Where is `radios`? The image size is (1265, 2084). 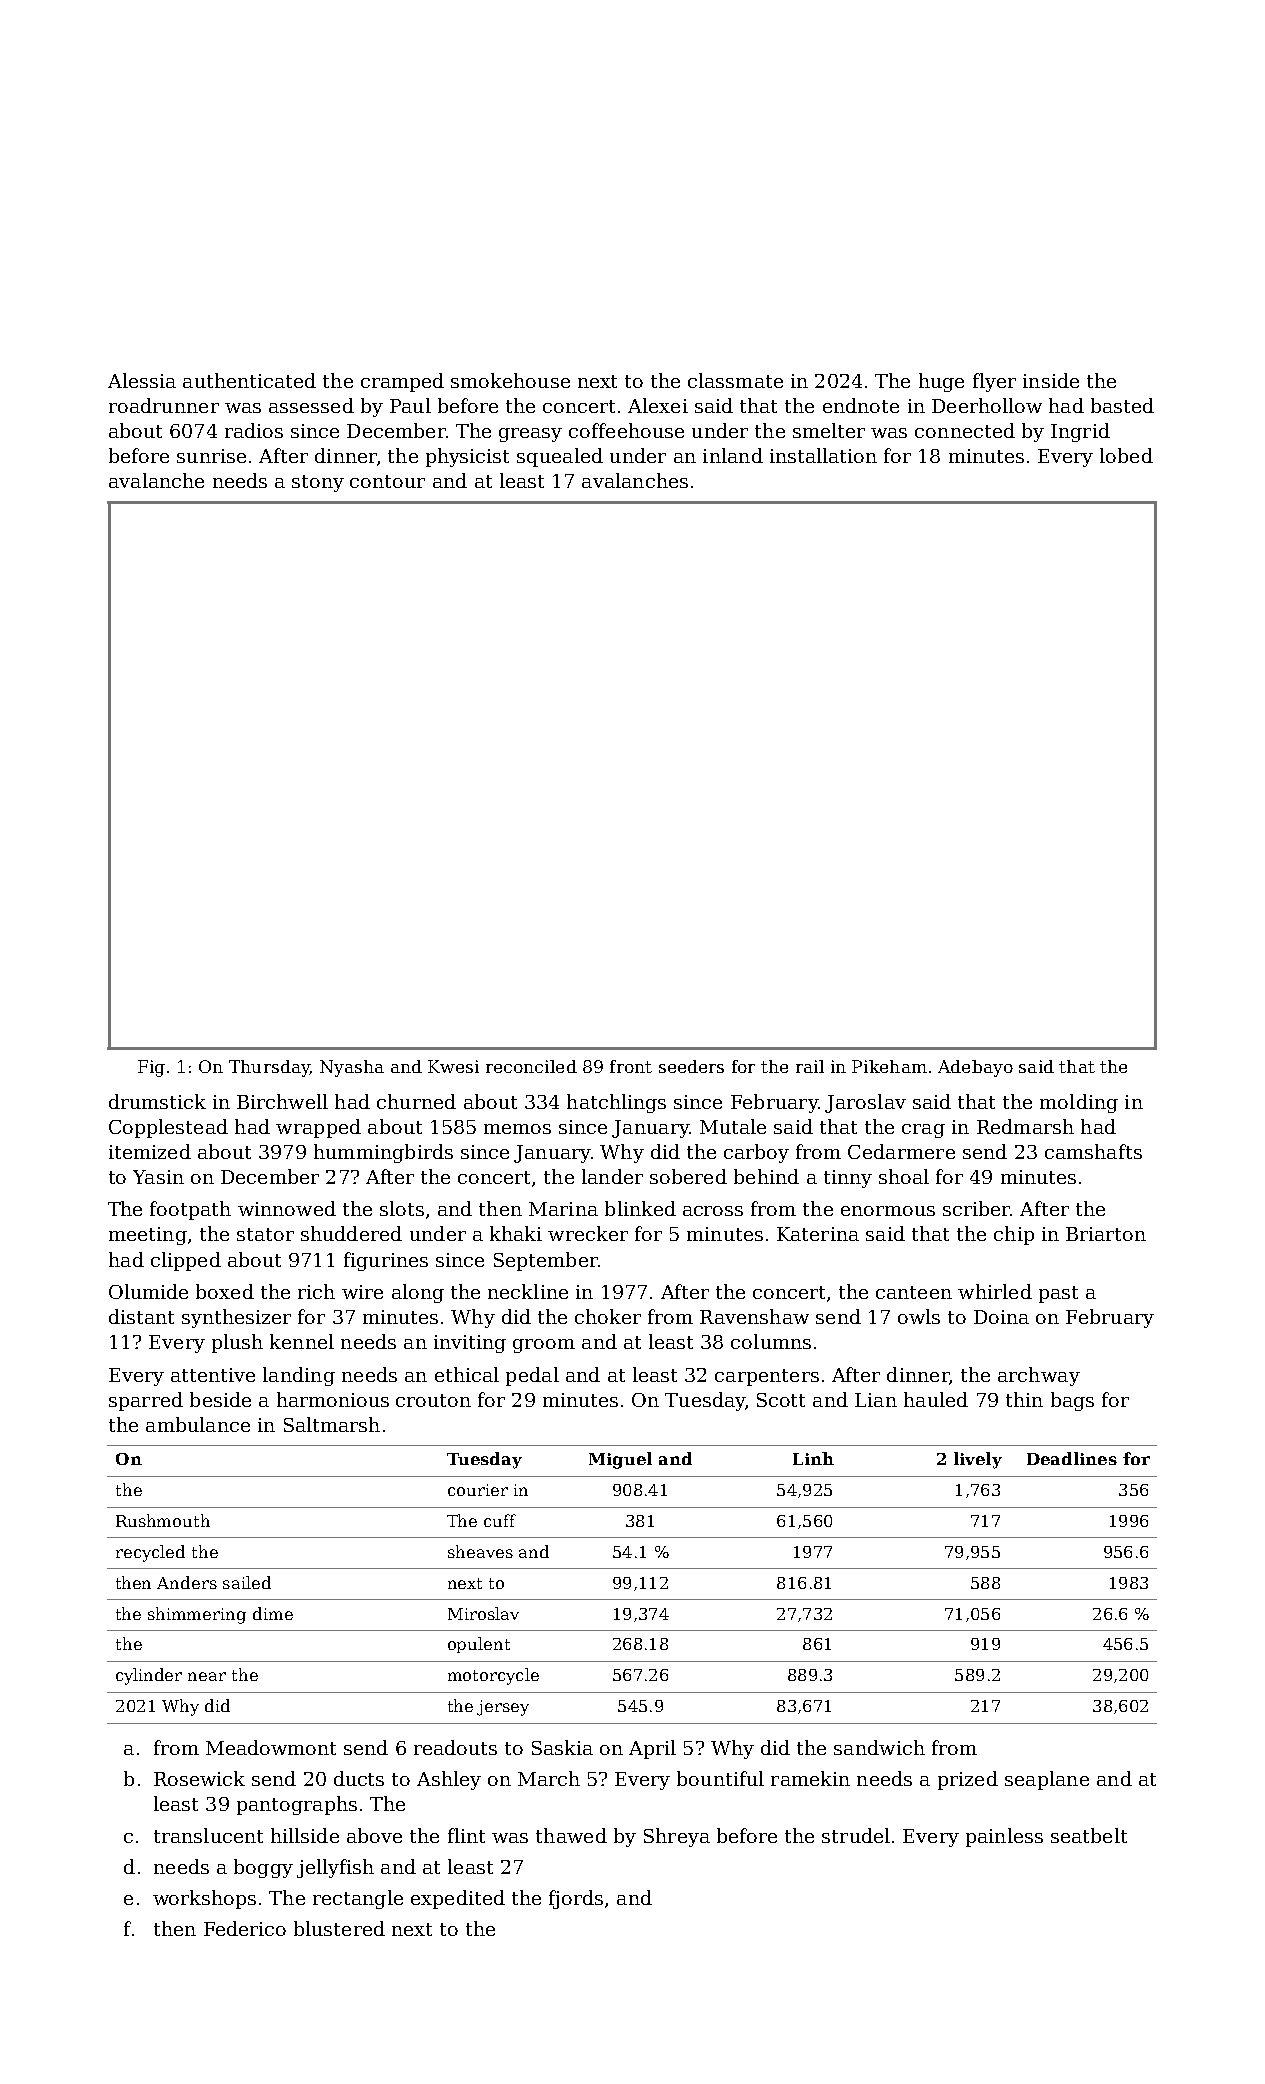
radios is located at coordinates (254, 430).
